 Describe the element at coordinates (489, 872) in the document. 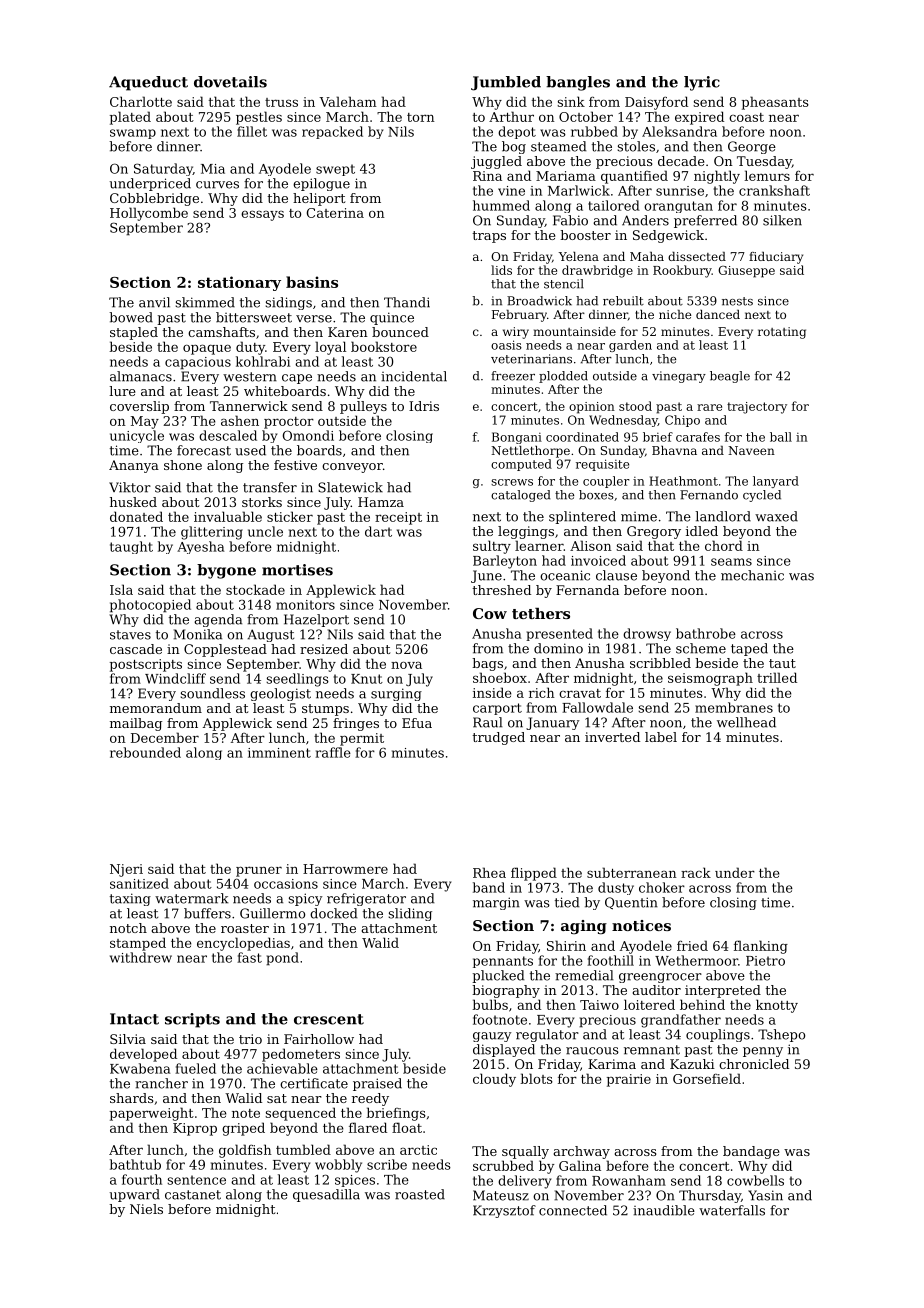

I see `Rhea` at that location.
